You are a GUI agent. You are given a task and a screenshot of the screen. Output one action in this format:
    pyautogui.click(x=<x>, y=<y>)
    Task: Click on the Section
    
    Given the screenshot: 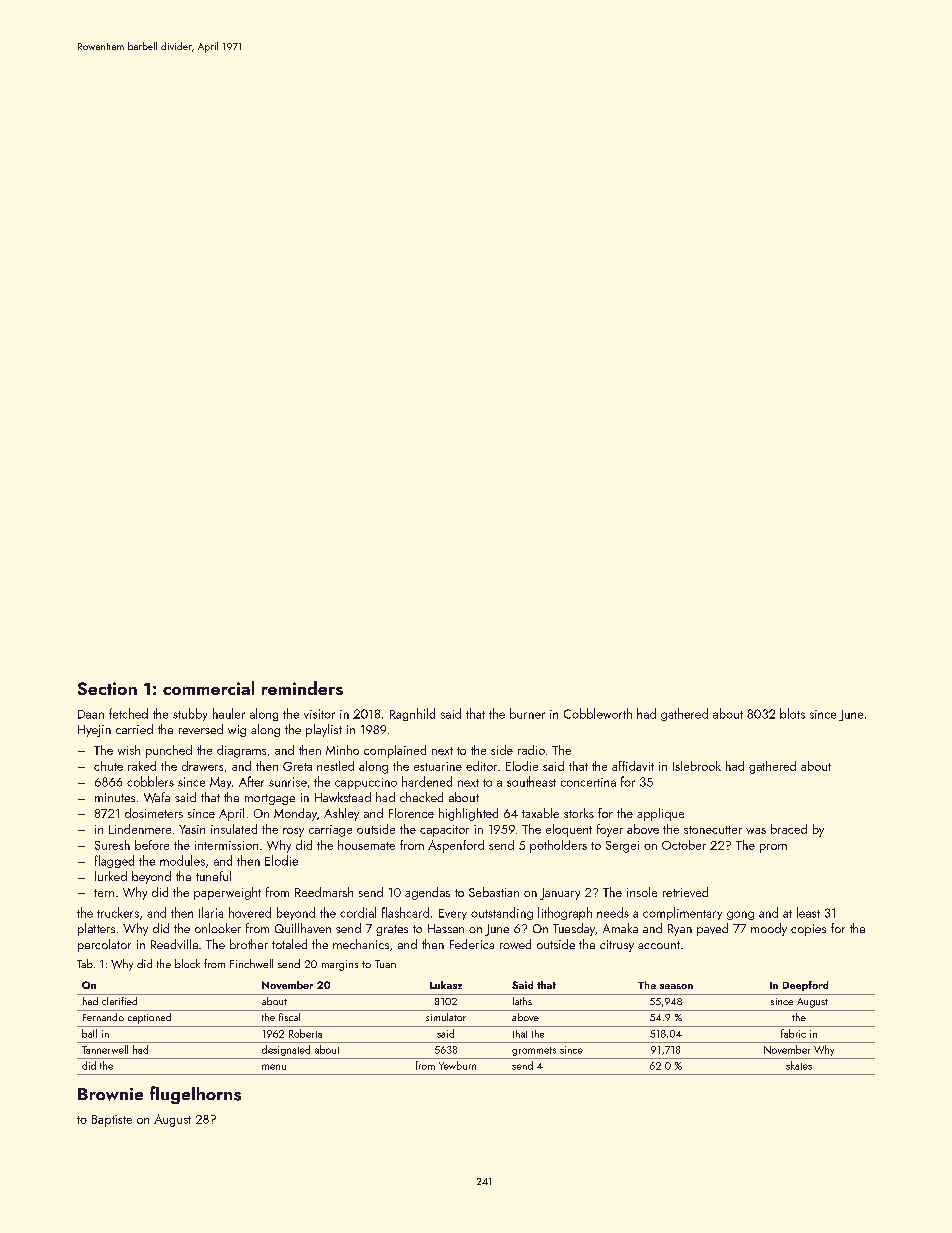 What is the action you would take?
    pyautogui.click(x=107, y=688)
